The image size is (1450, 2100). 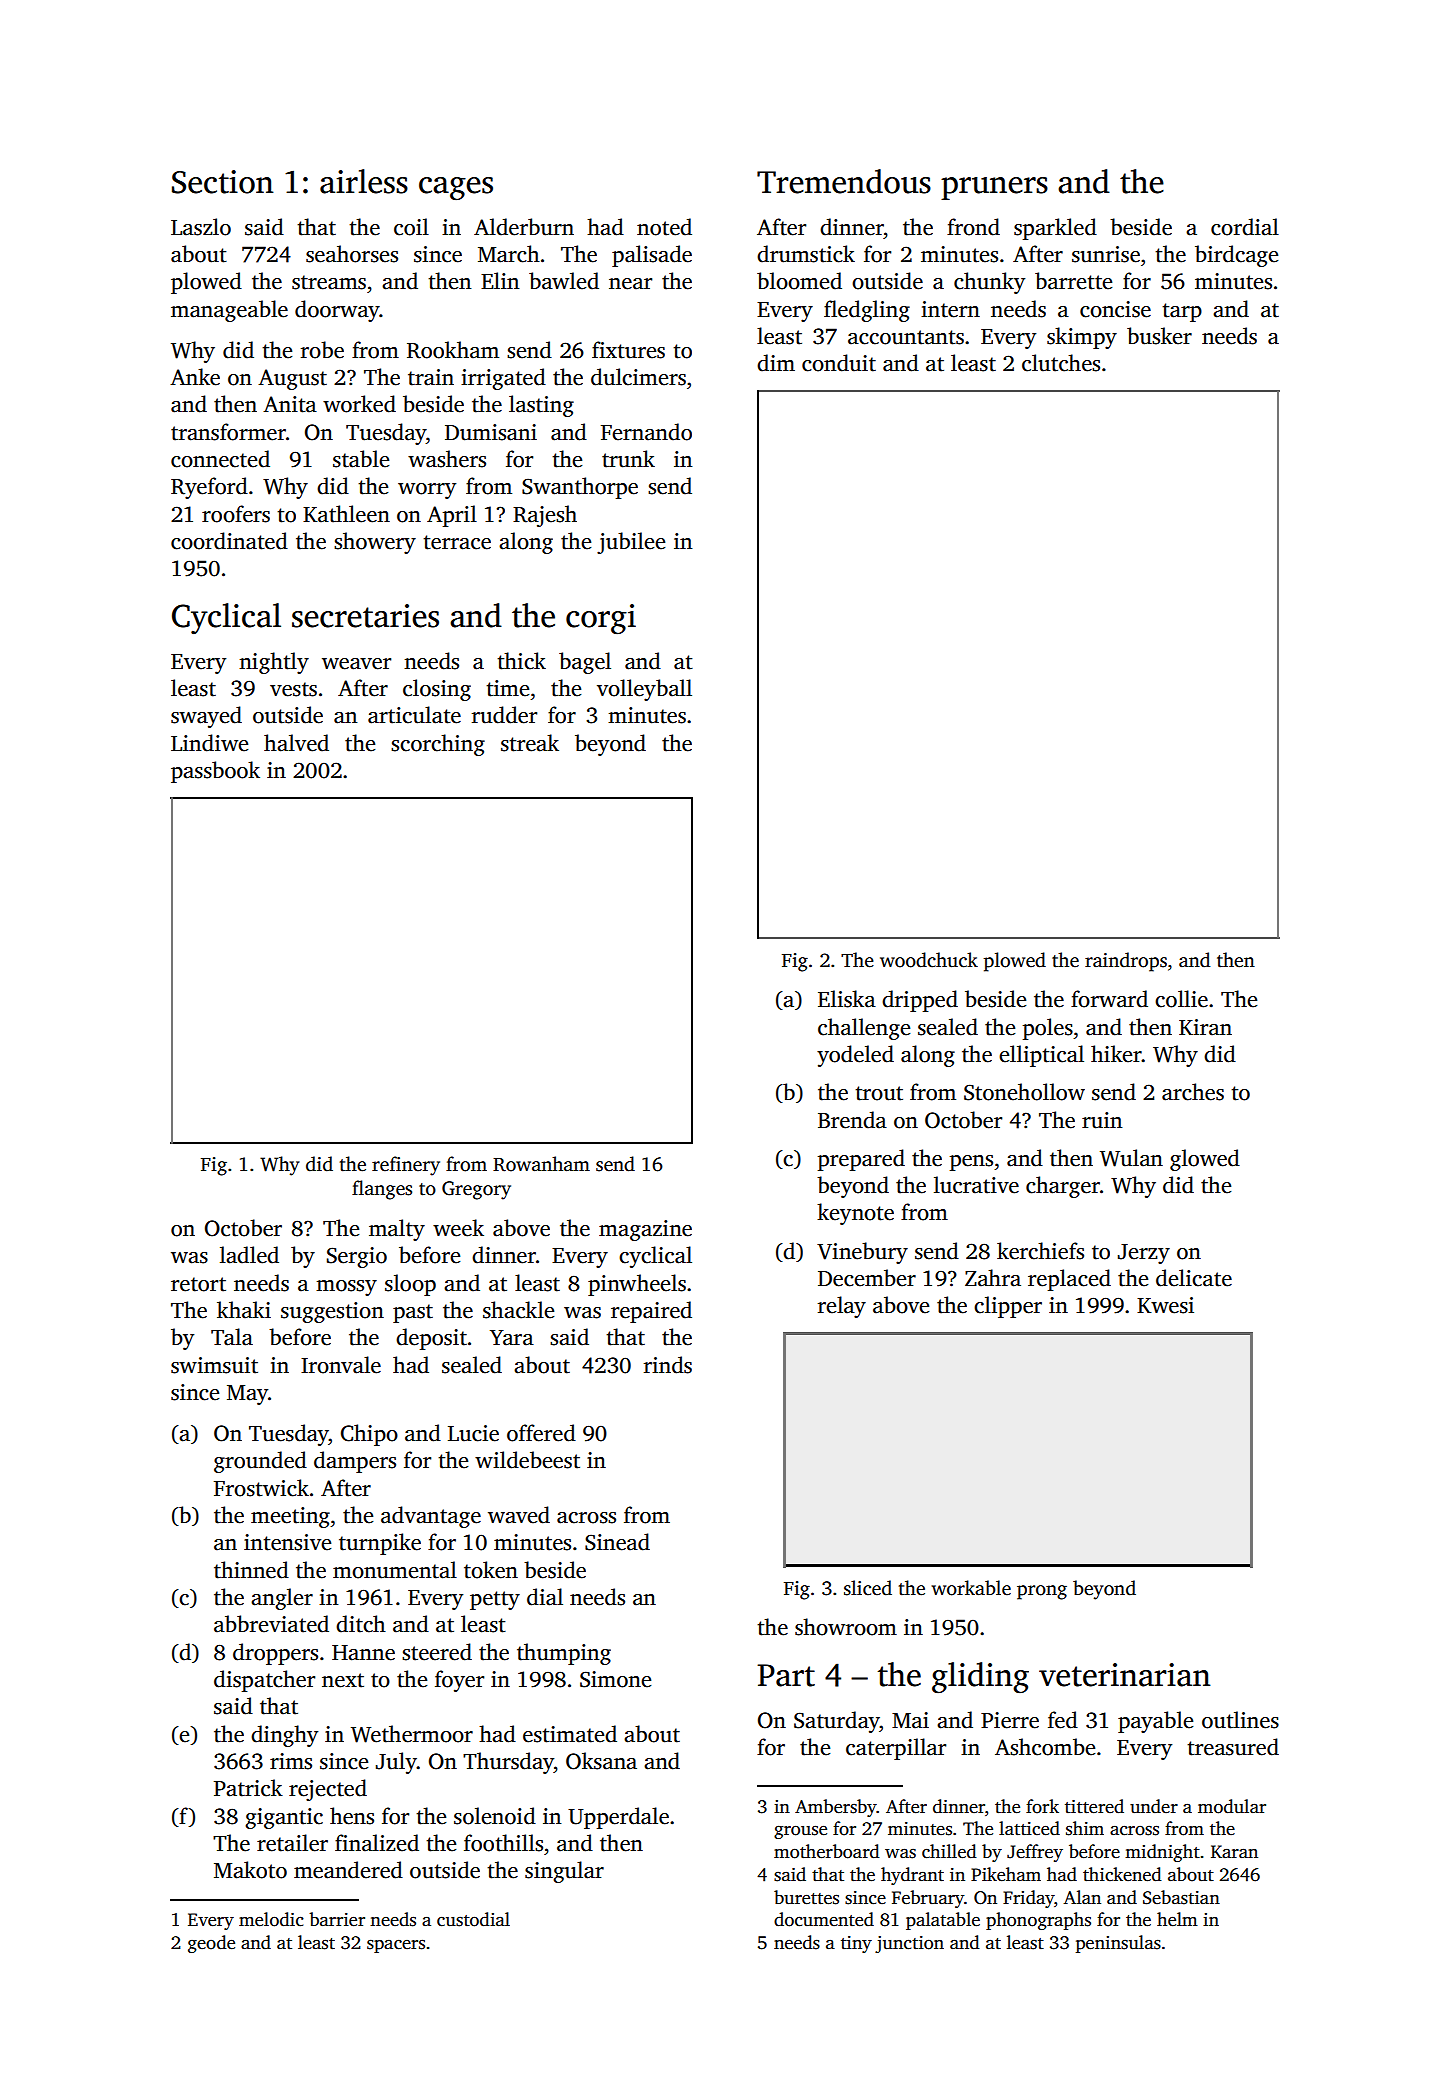 I want to click on advantage, so click(x=431, y=1517).
